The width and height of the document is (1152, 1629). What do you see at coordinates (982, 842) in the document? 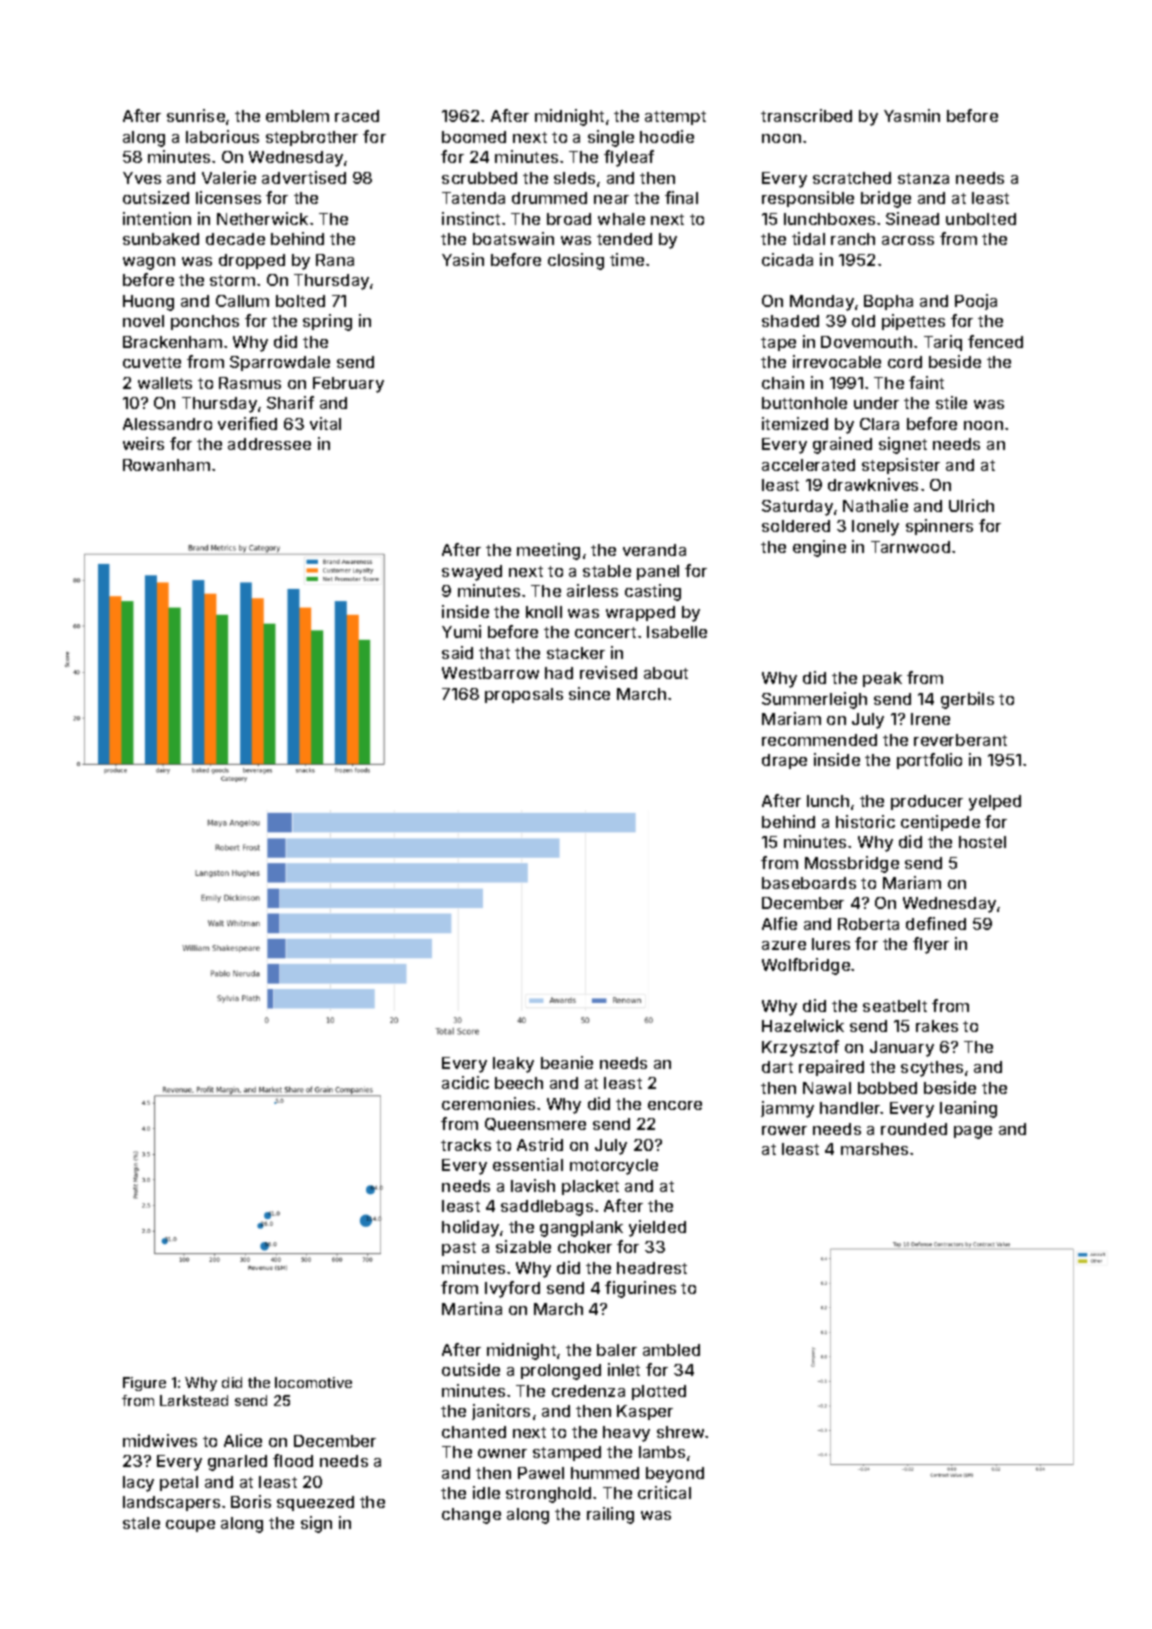
I see `hostel` at bounding box center [982, 842].
